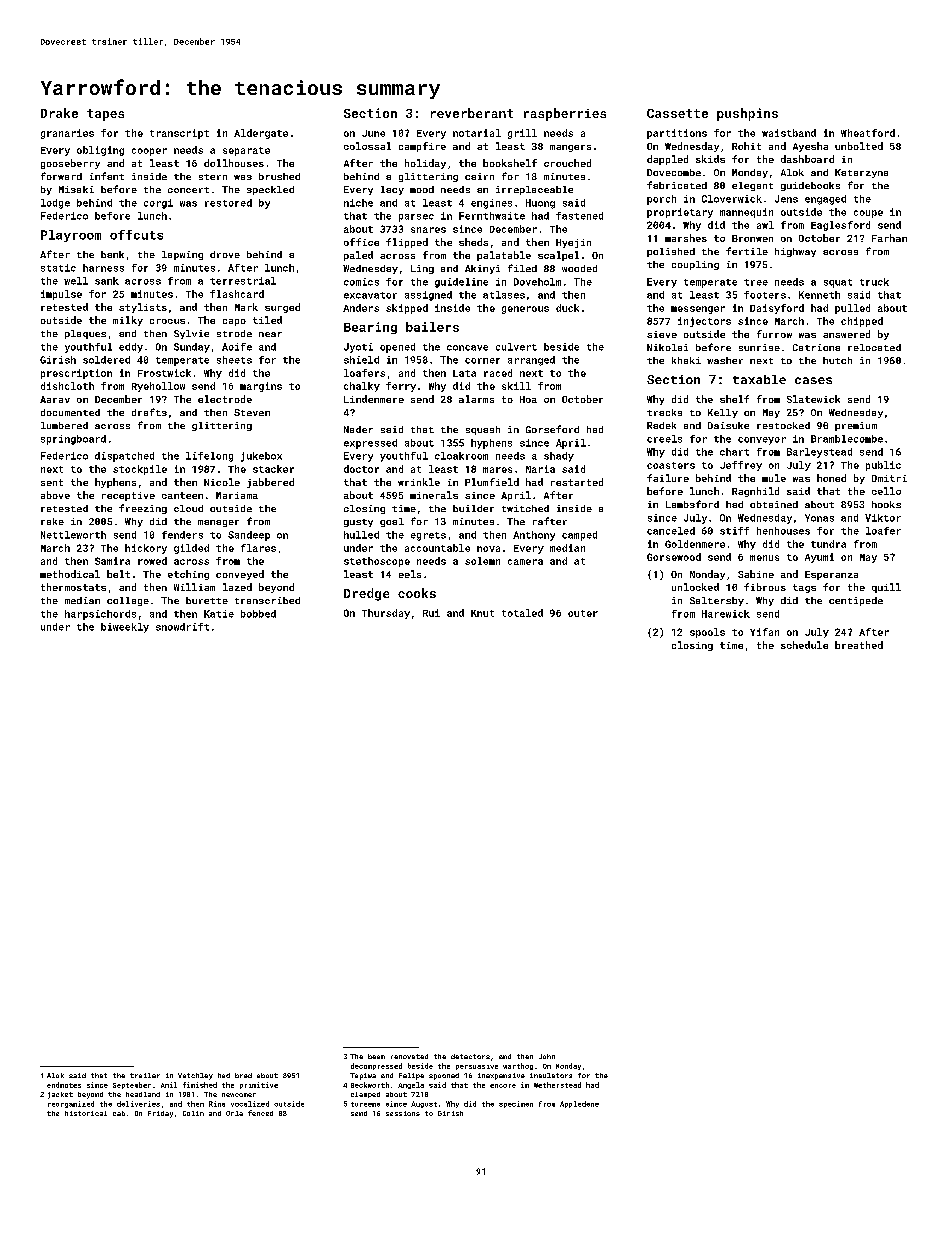 Image resolution: width=952 pixels, height=1233 pixels. What do you see at coordinates (60, 1095) in the document?
I see `jacket` at bounding box center [60, 1095].
